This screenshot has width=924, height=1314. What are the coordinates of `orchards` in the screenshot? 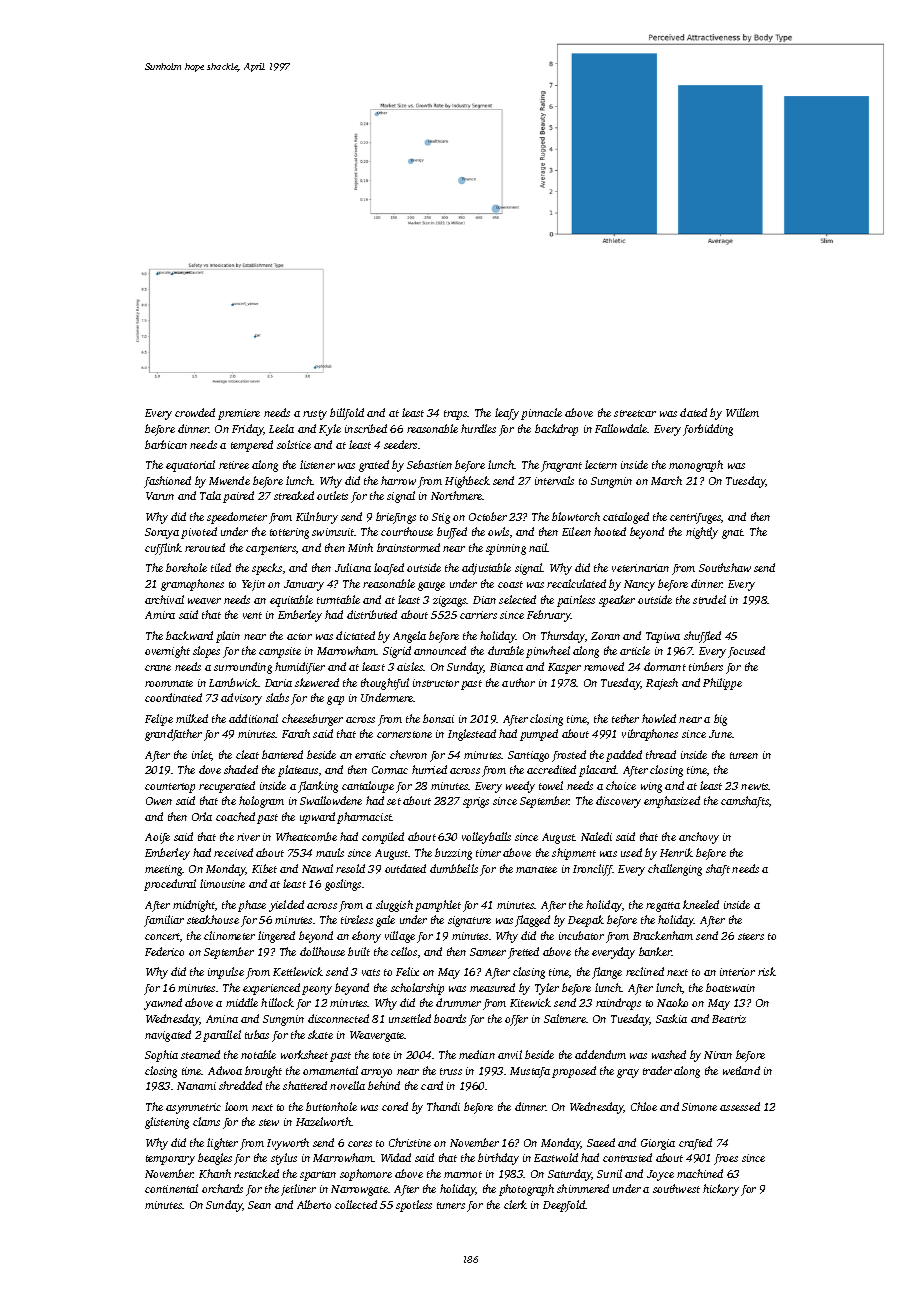 It's located at (222, 1188).
